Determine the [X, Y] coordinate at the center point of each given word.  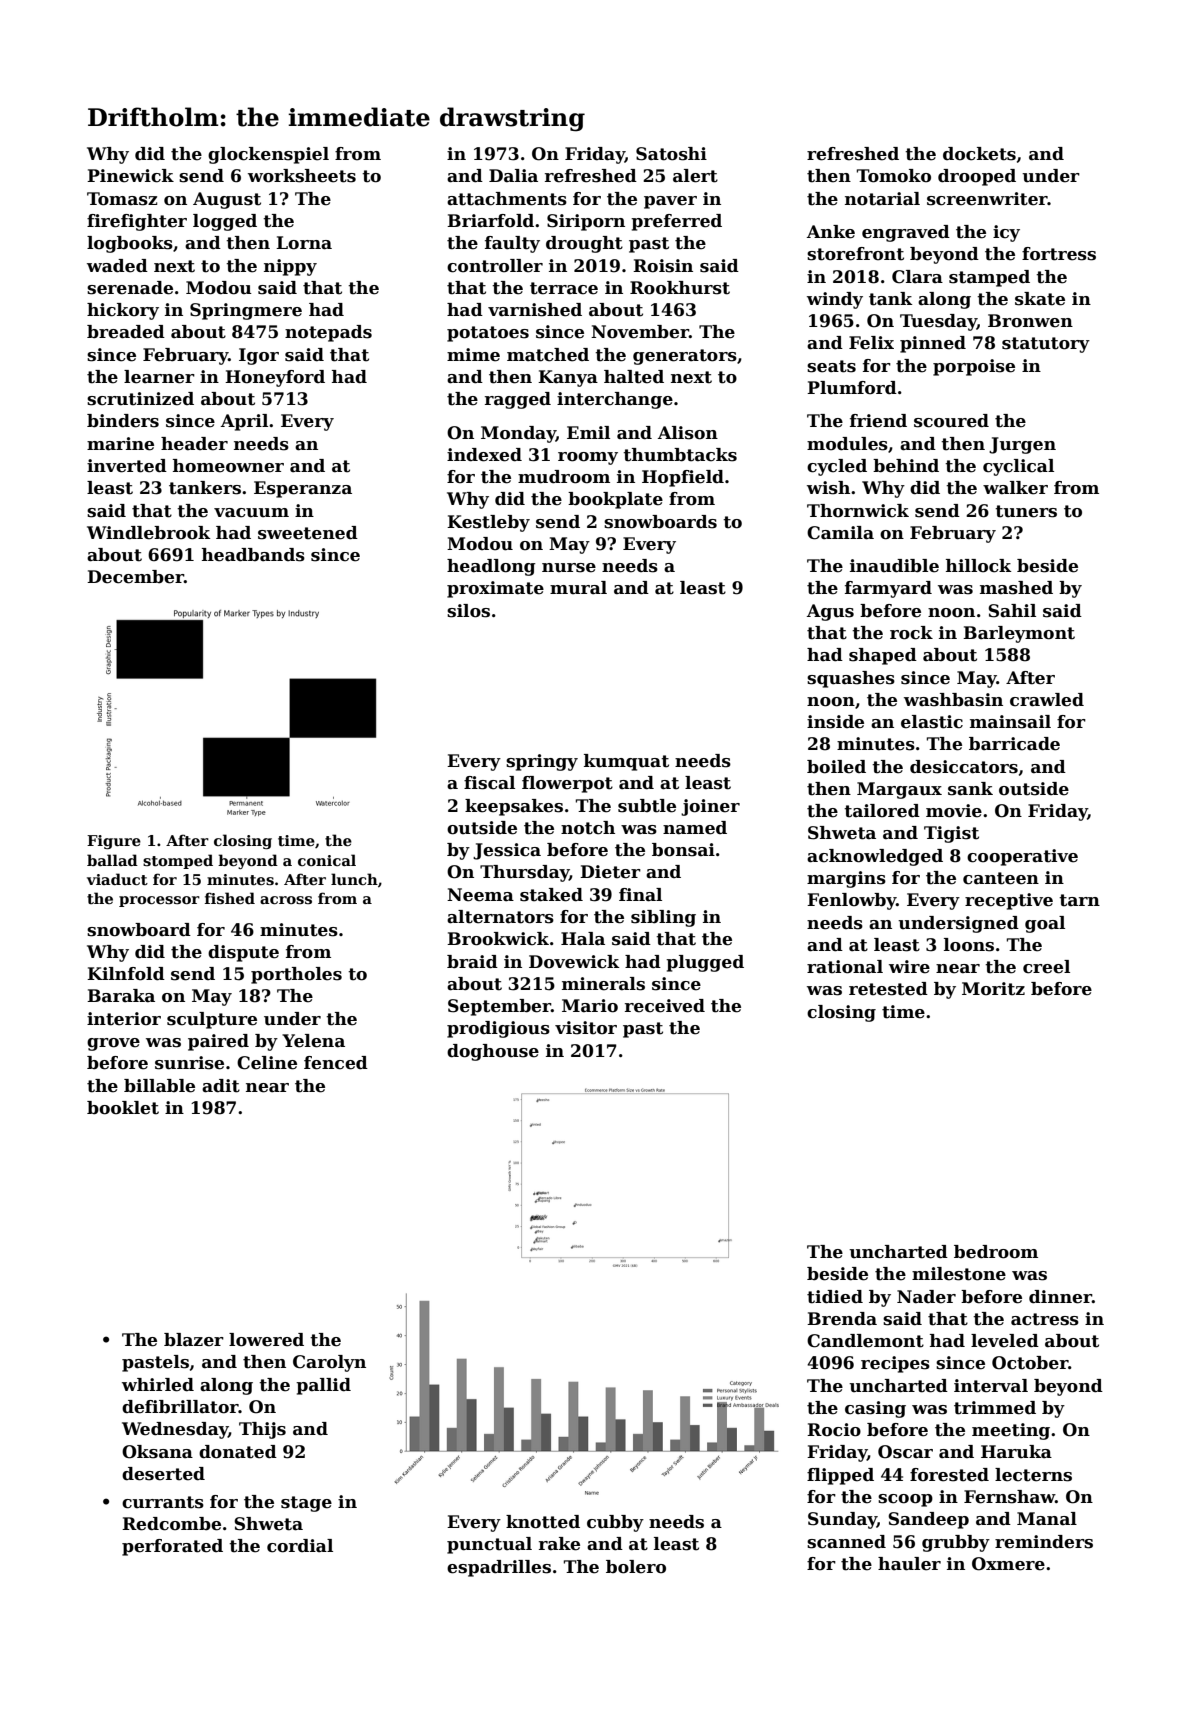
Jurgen [1022, 445]
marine [120, 444]
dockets [979, 154]
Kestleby [488, 523]
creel [1046, 967]
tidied [835, 1297]
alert [695, 176]
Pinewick [130, 176]
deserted [163, 1474]
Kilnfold [126, 974]
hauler [909, 1564]
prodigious [498, 1029]
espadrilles [499, 1568]
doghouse [493, 1052]
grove [113, 1044]
